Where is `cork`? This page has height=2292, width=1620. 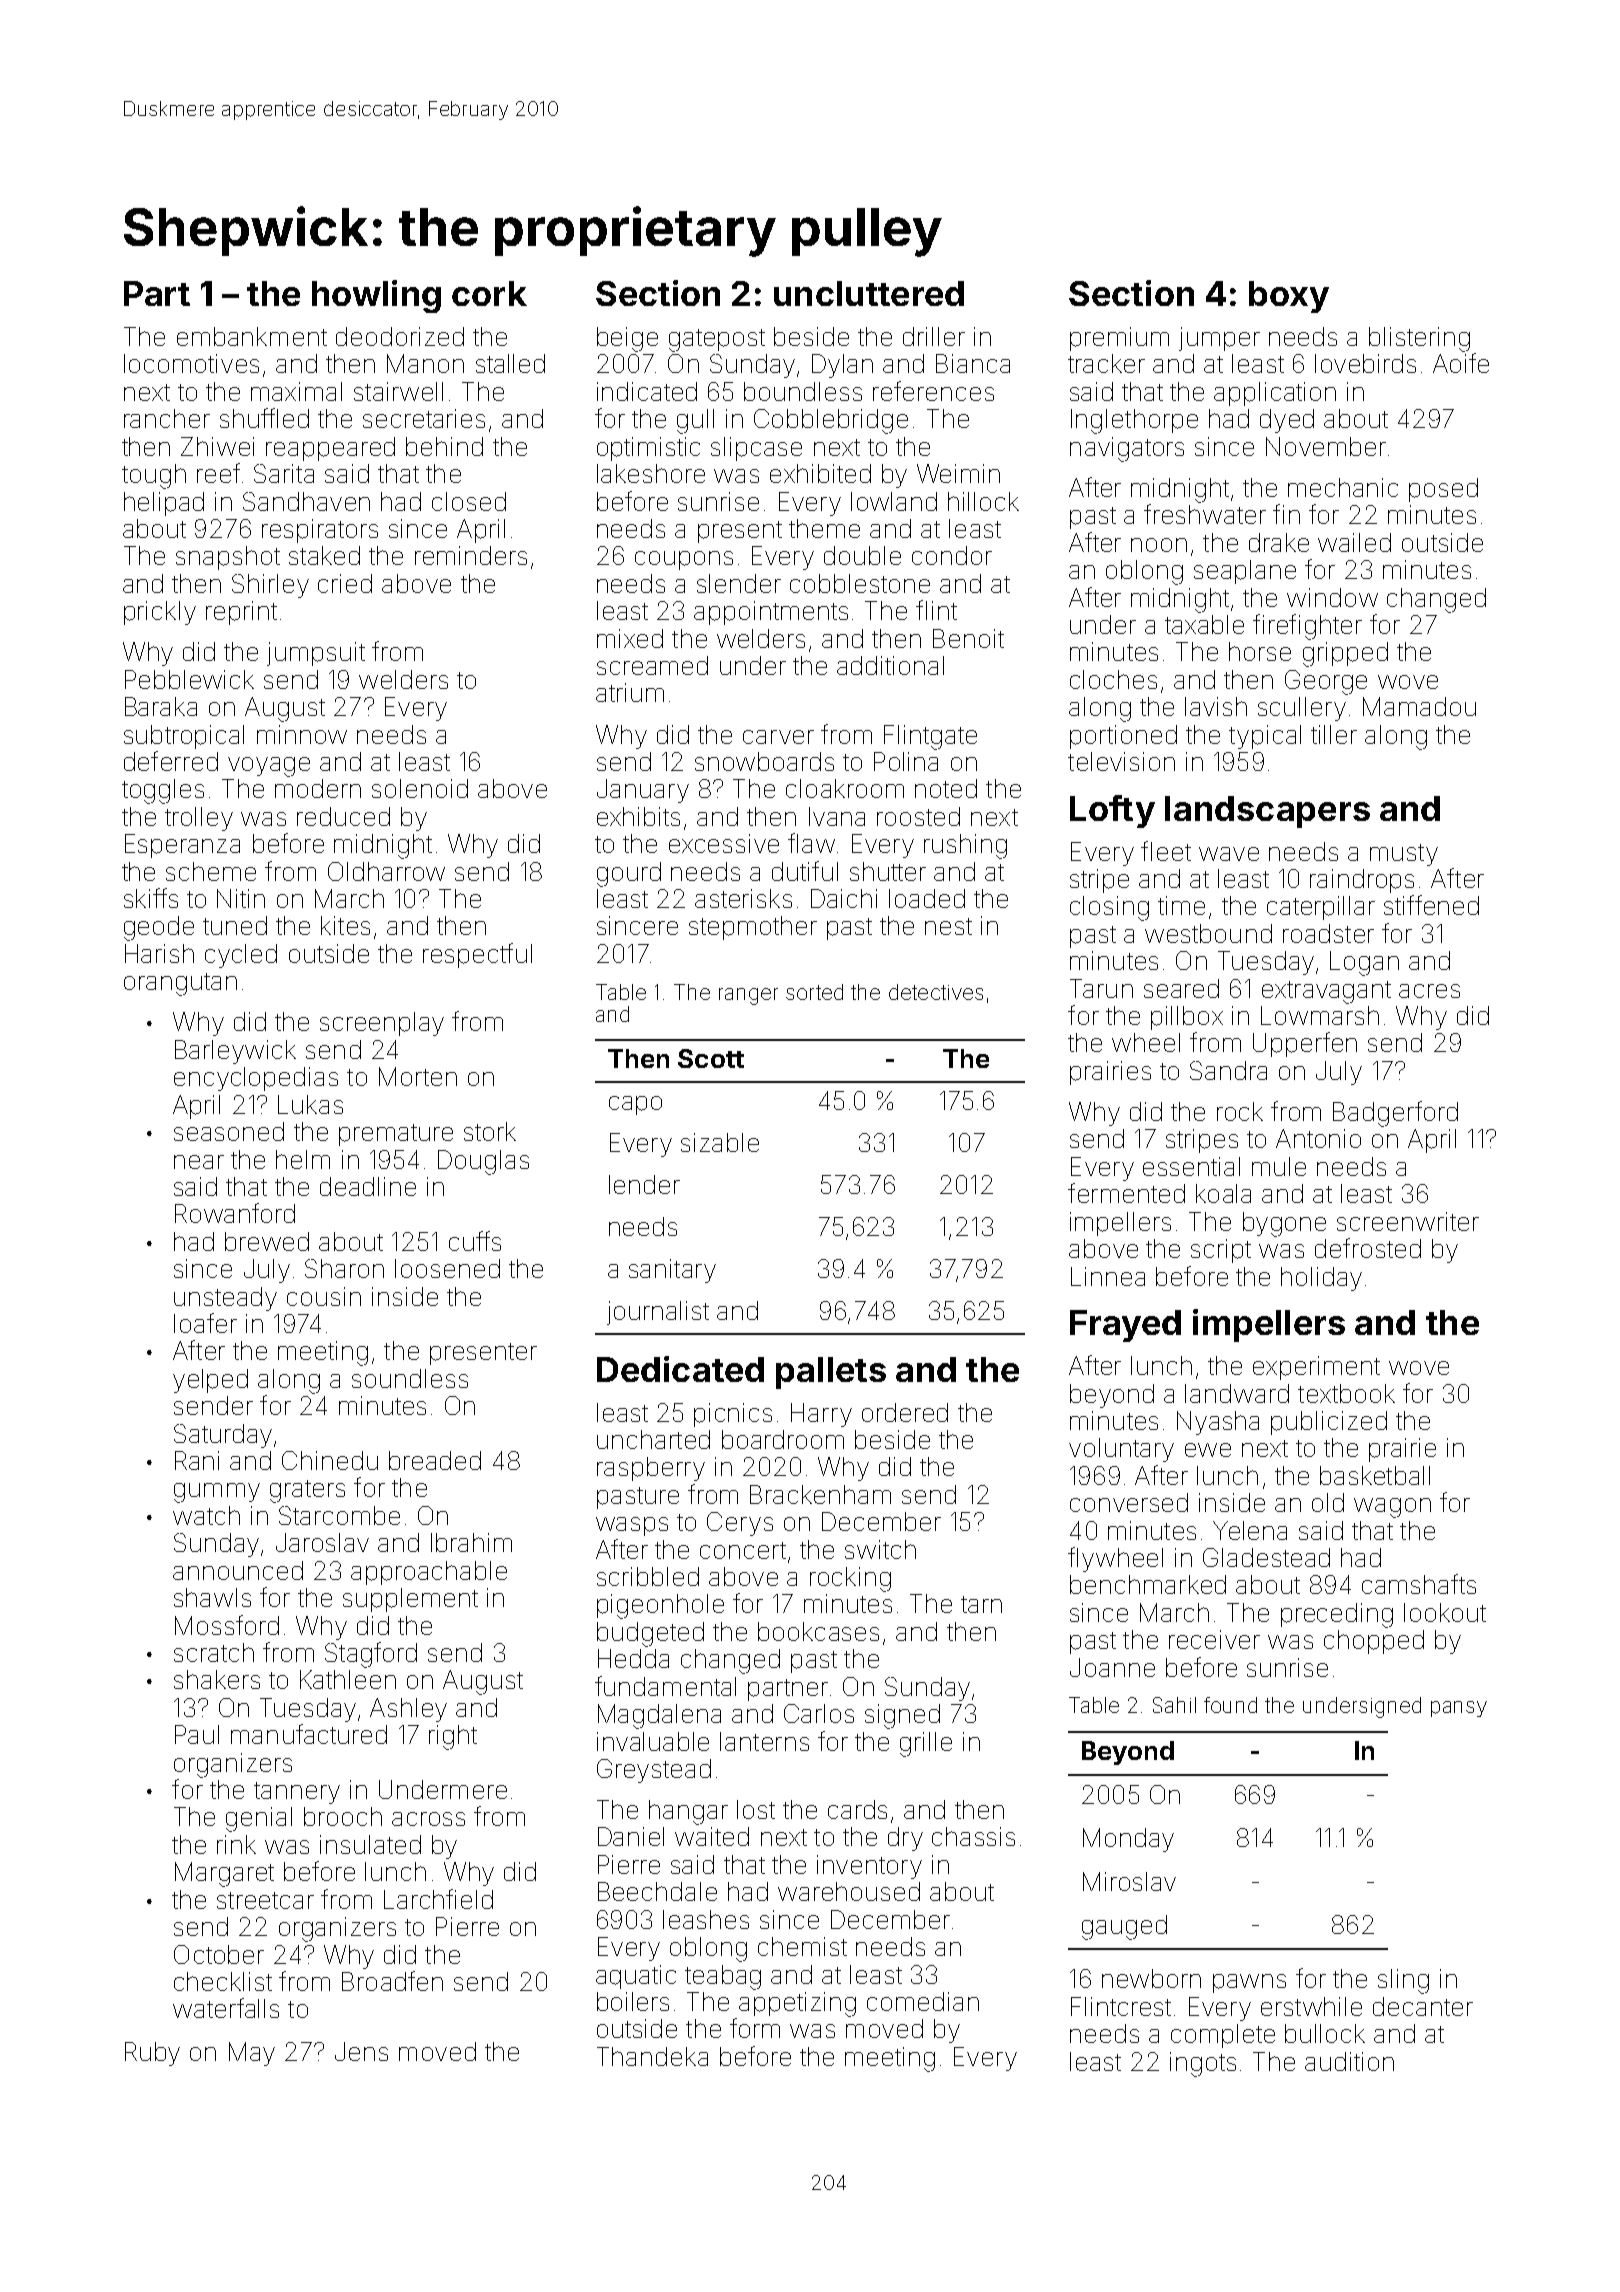
cork is located at coordinates (489, 293).
